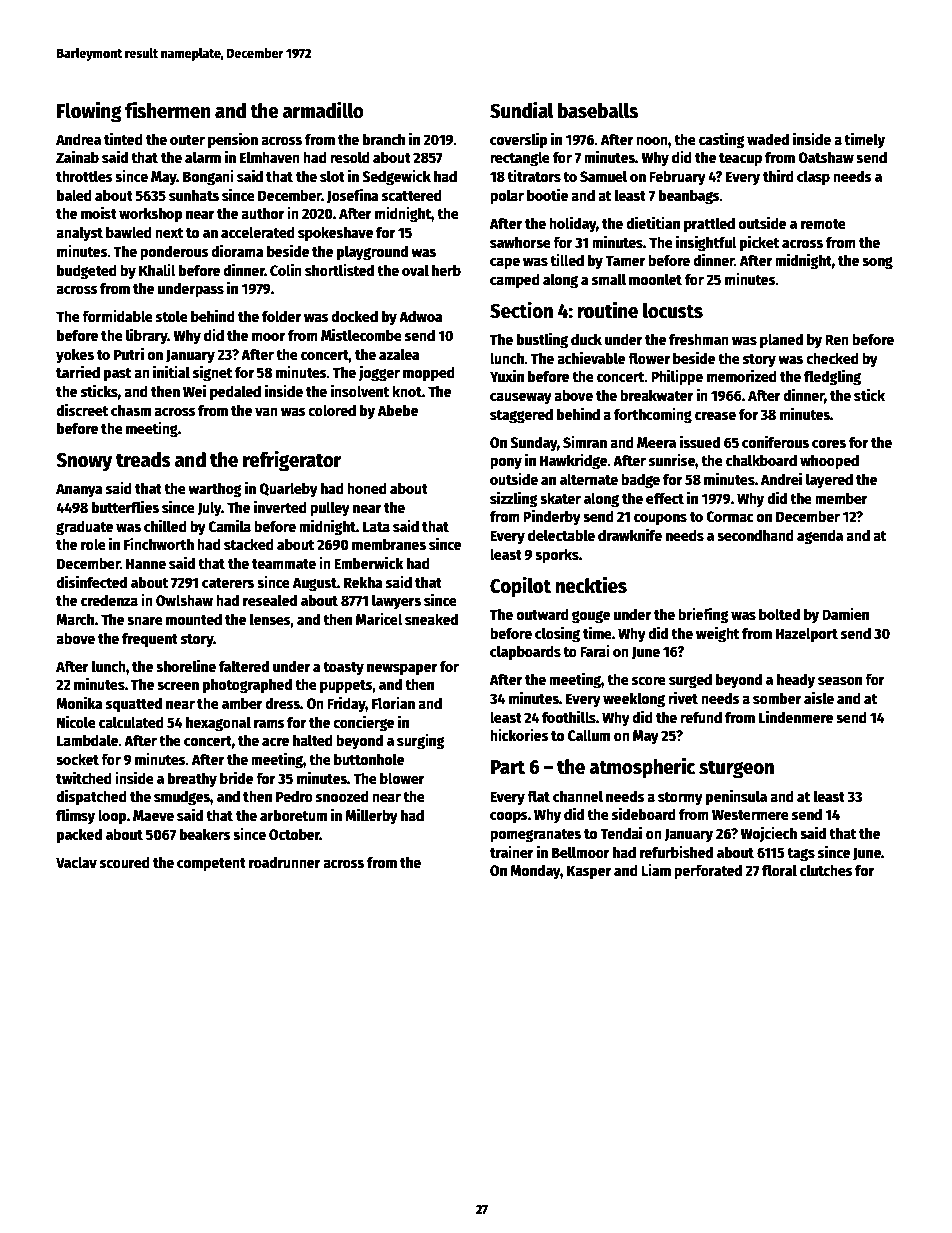  Describe the element at coordinates (323, 110) in the screenshot. I see `armadillo` at that location.
